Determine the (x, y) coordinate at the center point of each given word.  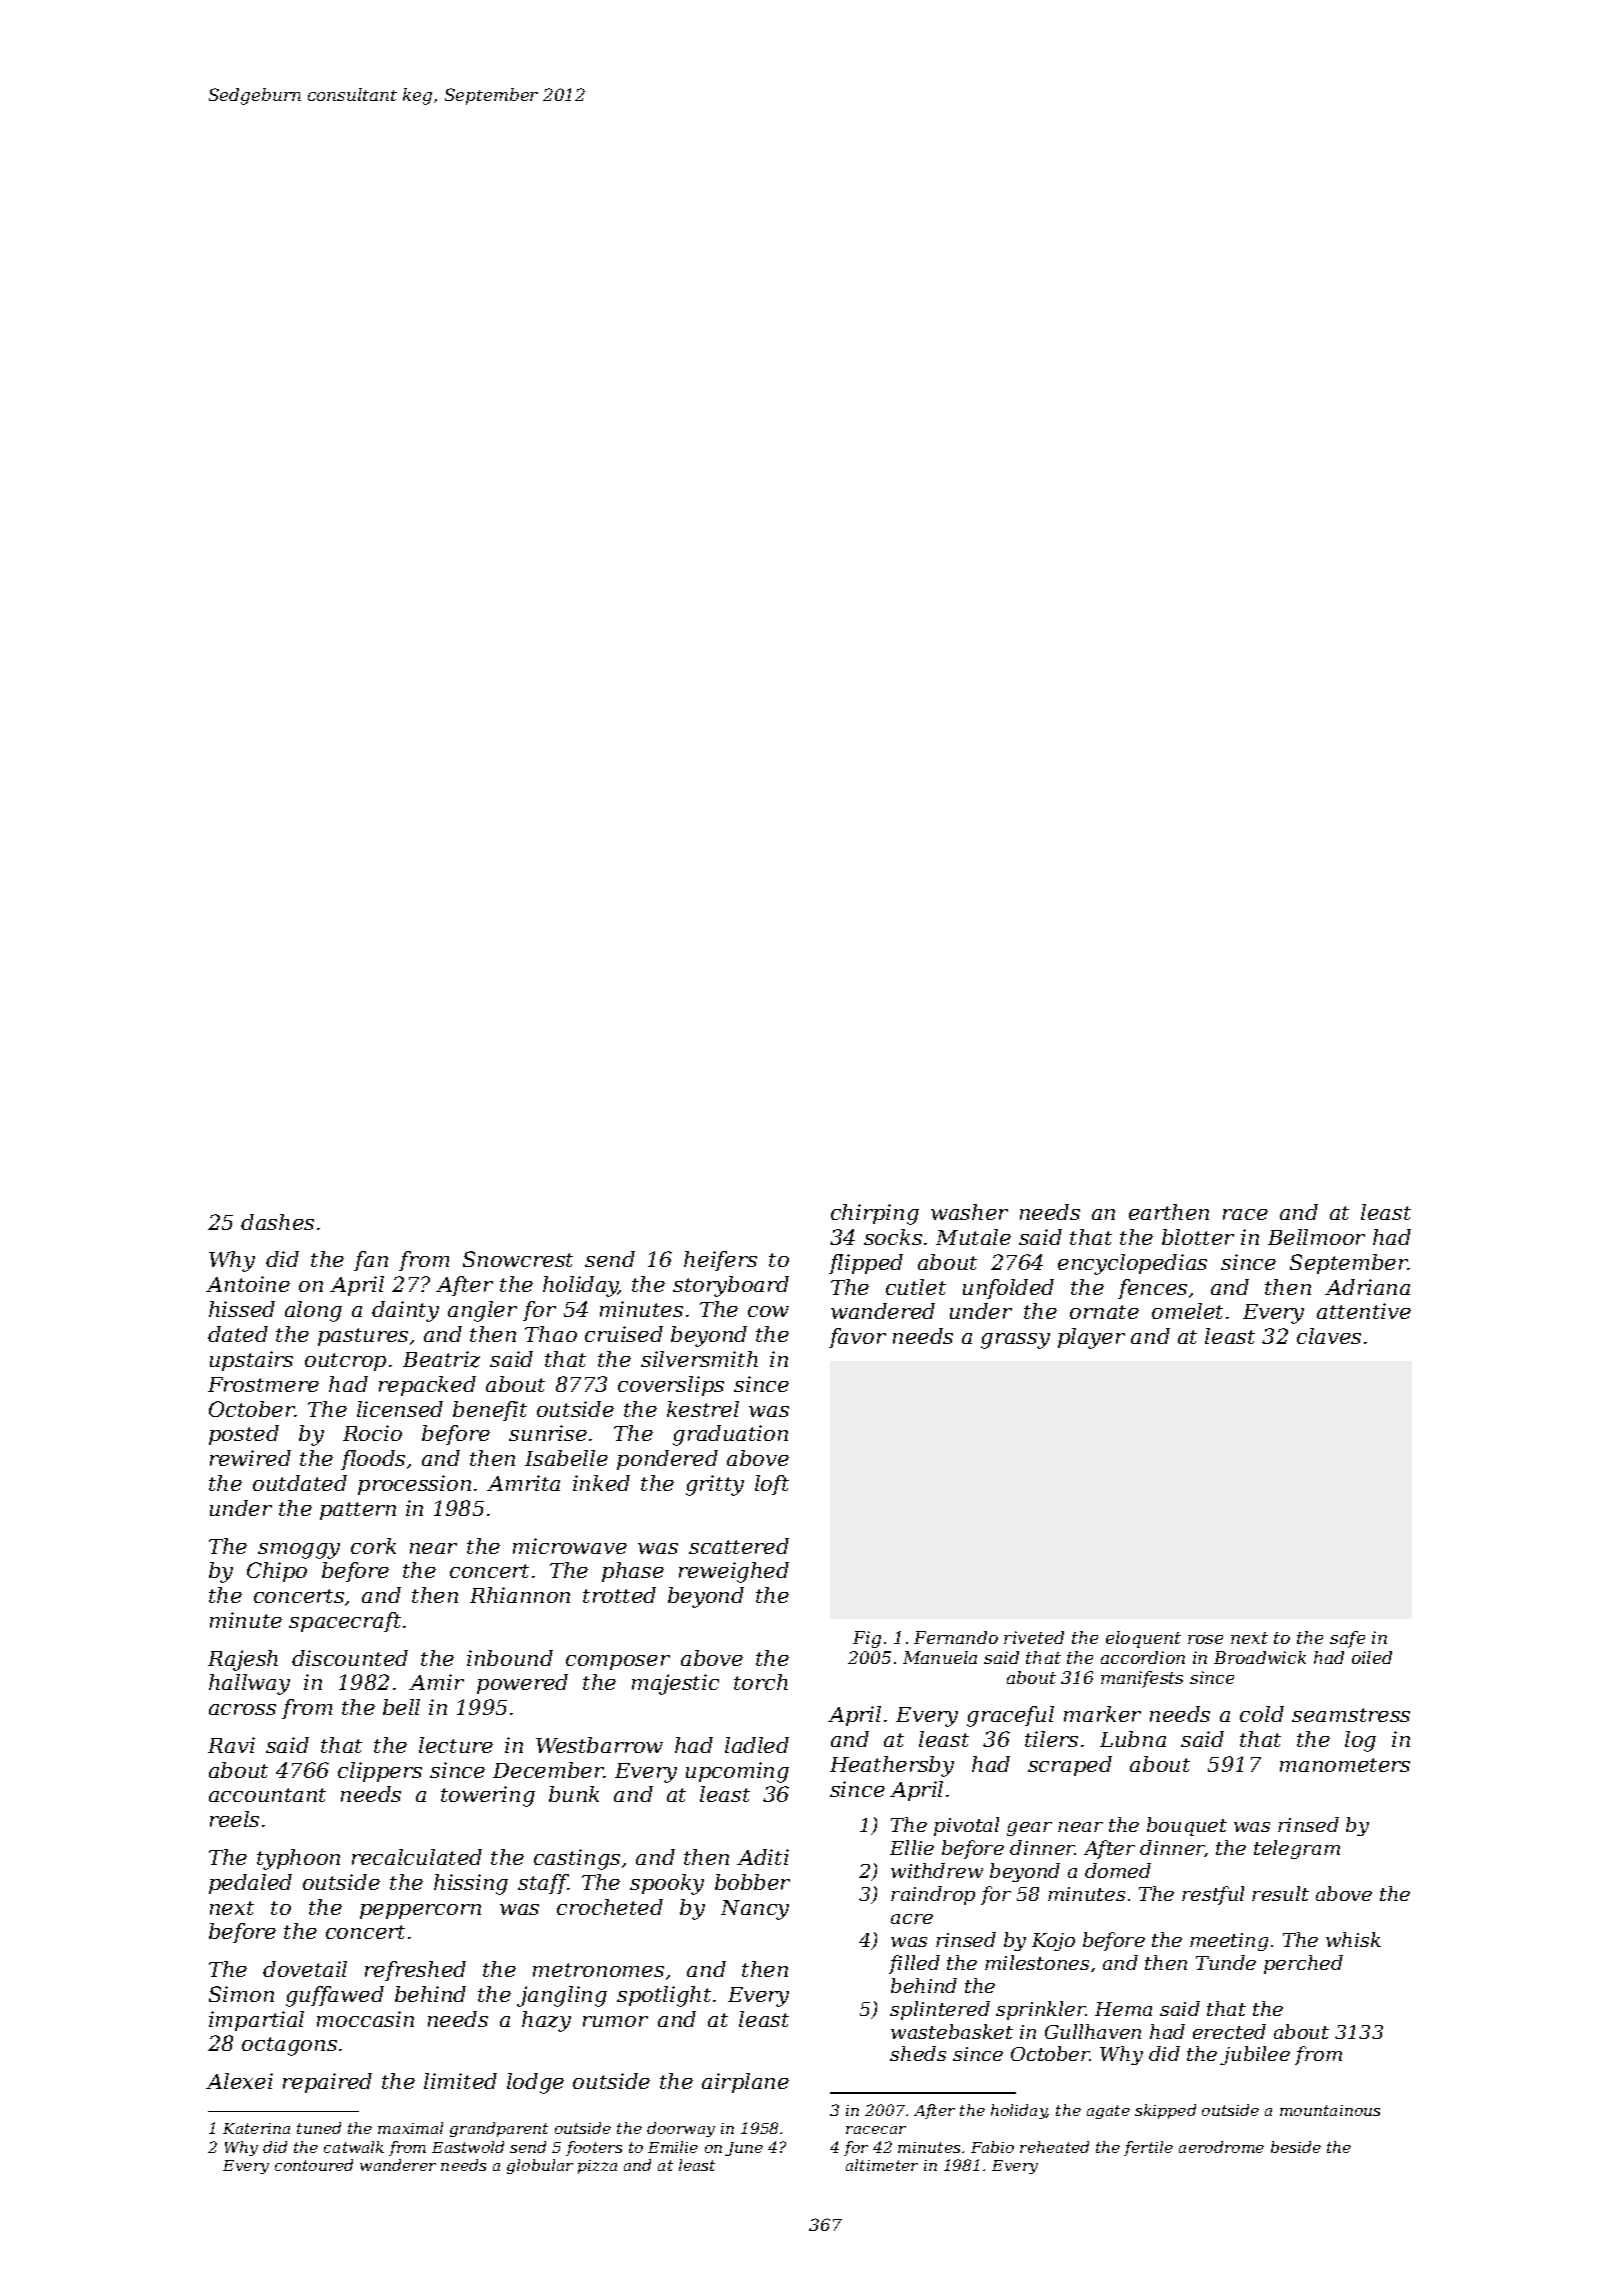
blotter (1198, 1237)
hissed (242, 1309)
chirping (875, 1214)
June (744, 2149)
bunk (574, 1794)
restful (1213, 1895)
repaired (327, 2083)
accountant (267, 1795)
